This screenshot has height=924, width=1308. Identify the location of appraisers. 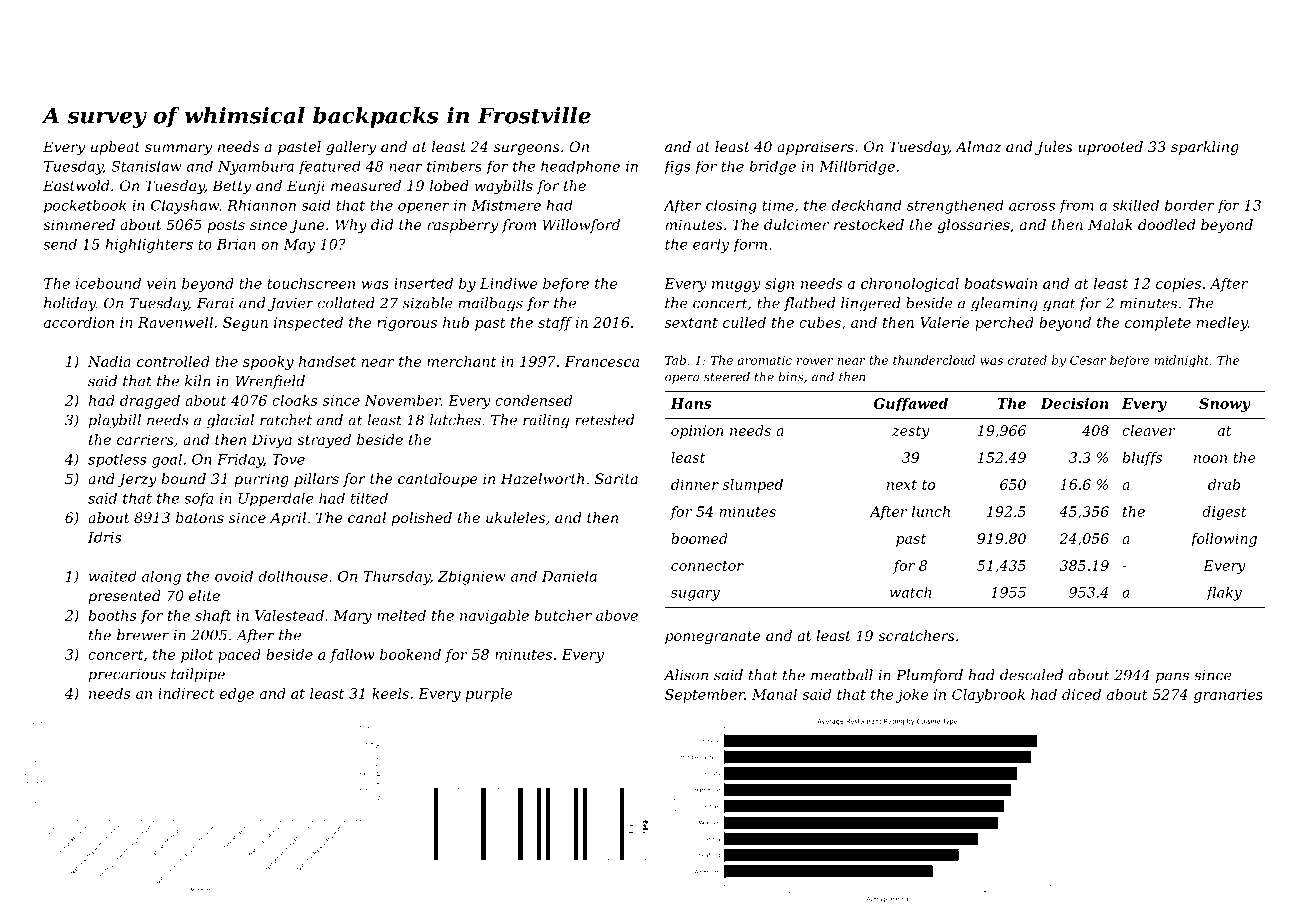
(815, 148).
